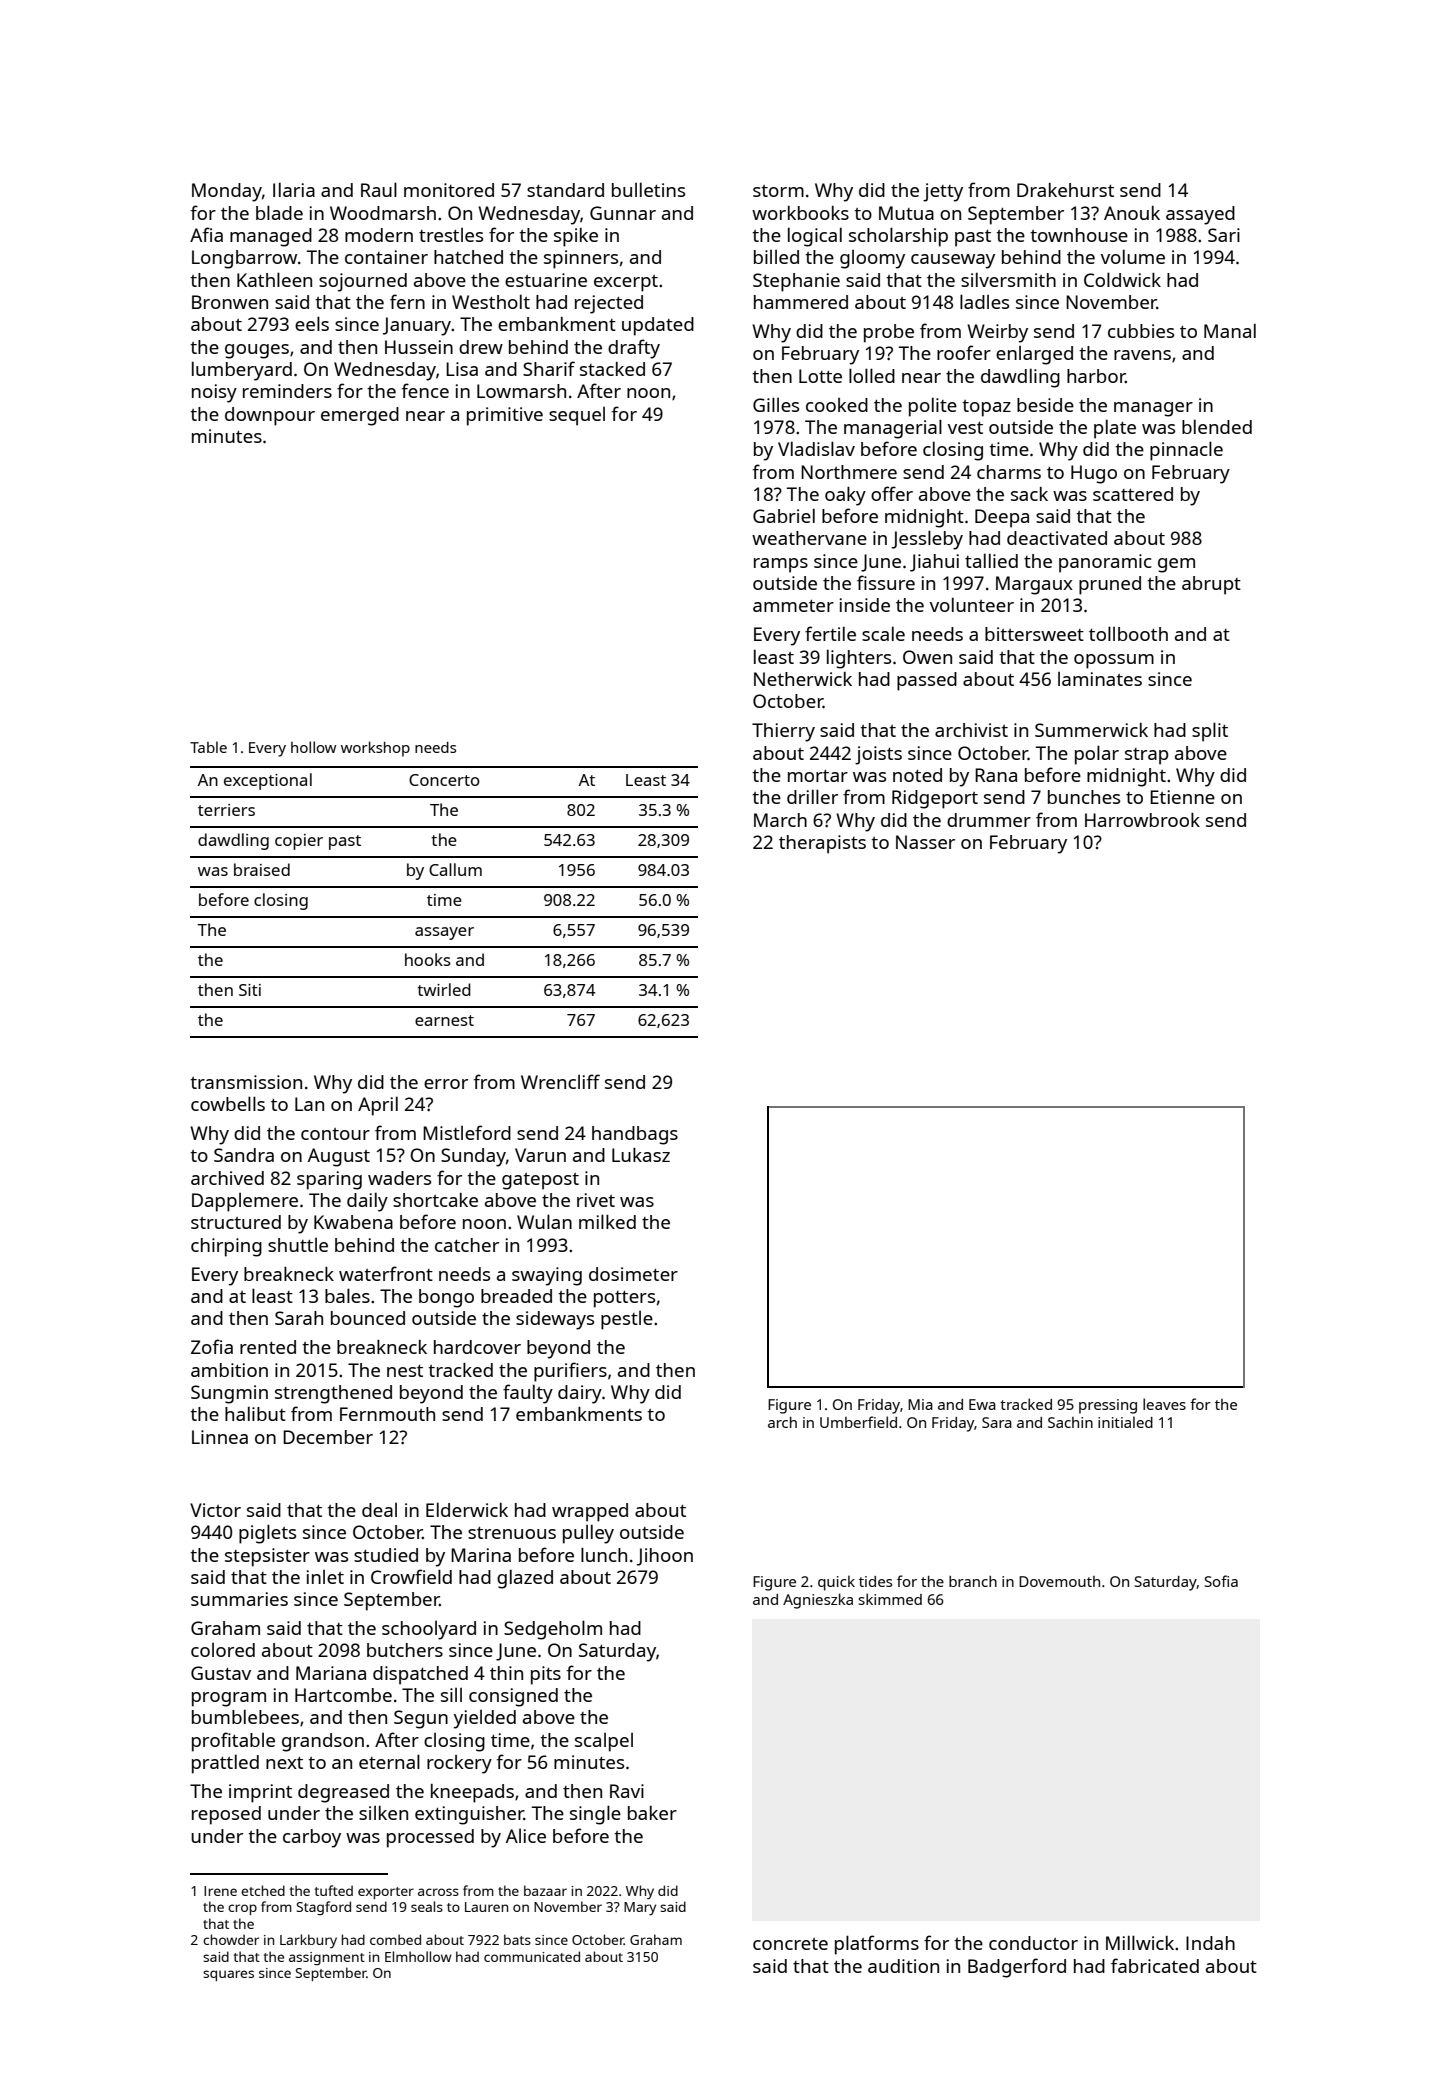 The width and height of the image is (1450, 2100). I want to click on Mary, so click(640, 1909).
